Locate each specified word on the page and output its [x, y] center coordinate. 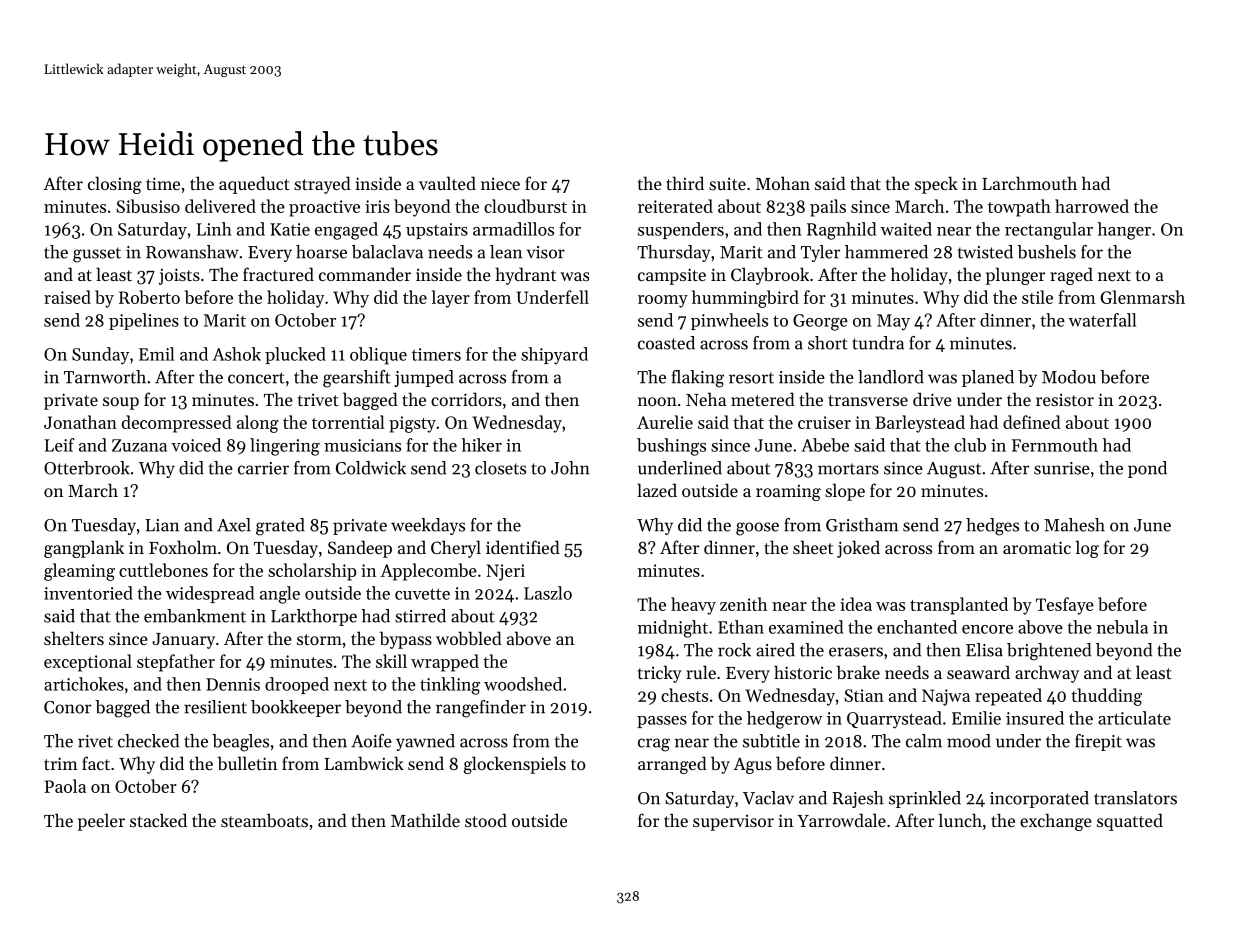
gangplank [84, 549]
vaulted [447, 183]
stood [486, 820]
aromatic [1037, 547]
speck [936, 185]
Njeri [505, 572]
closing [115, 185]
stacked [158, 820]
